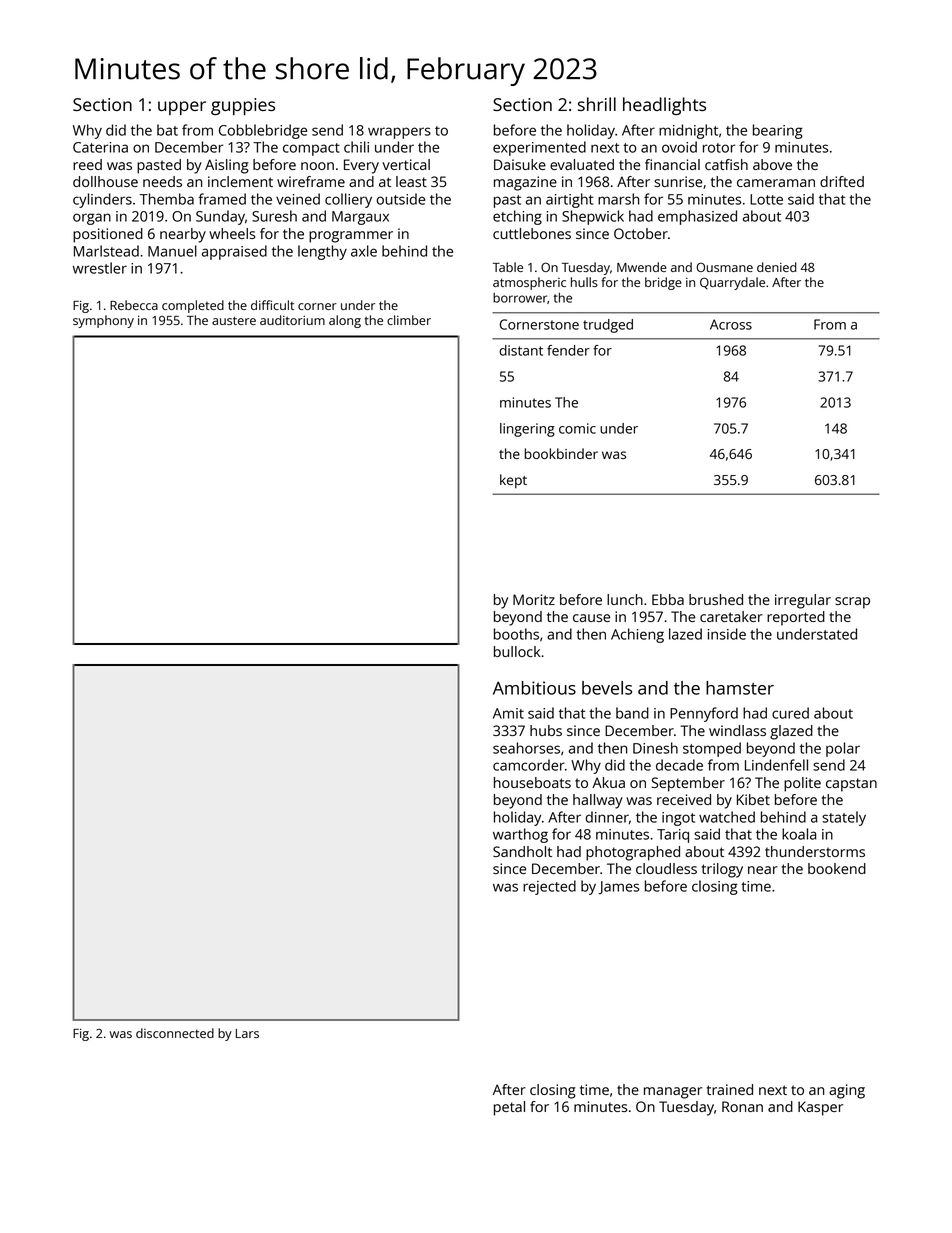  Describe the element at coordinates (167, 130) in the screenshot. I see `bat` at that location.
